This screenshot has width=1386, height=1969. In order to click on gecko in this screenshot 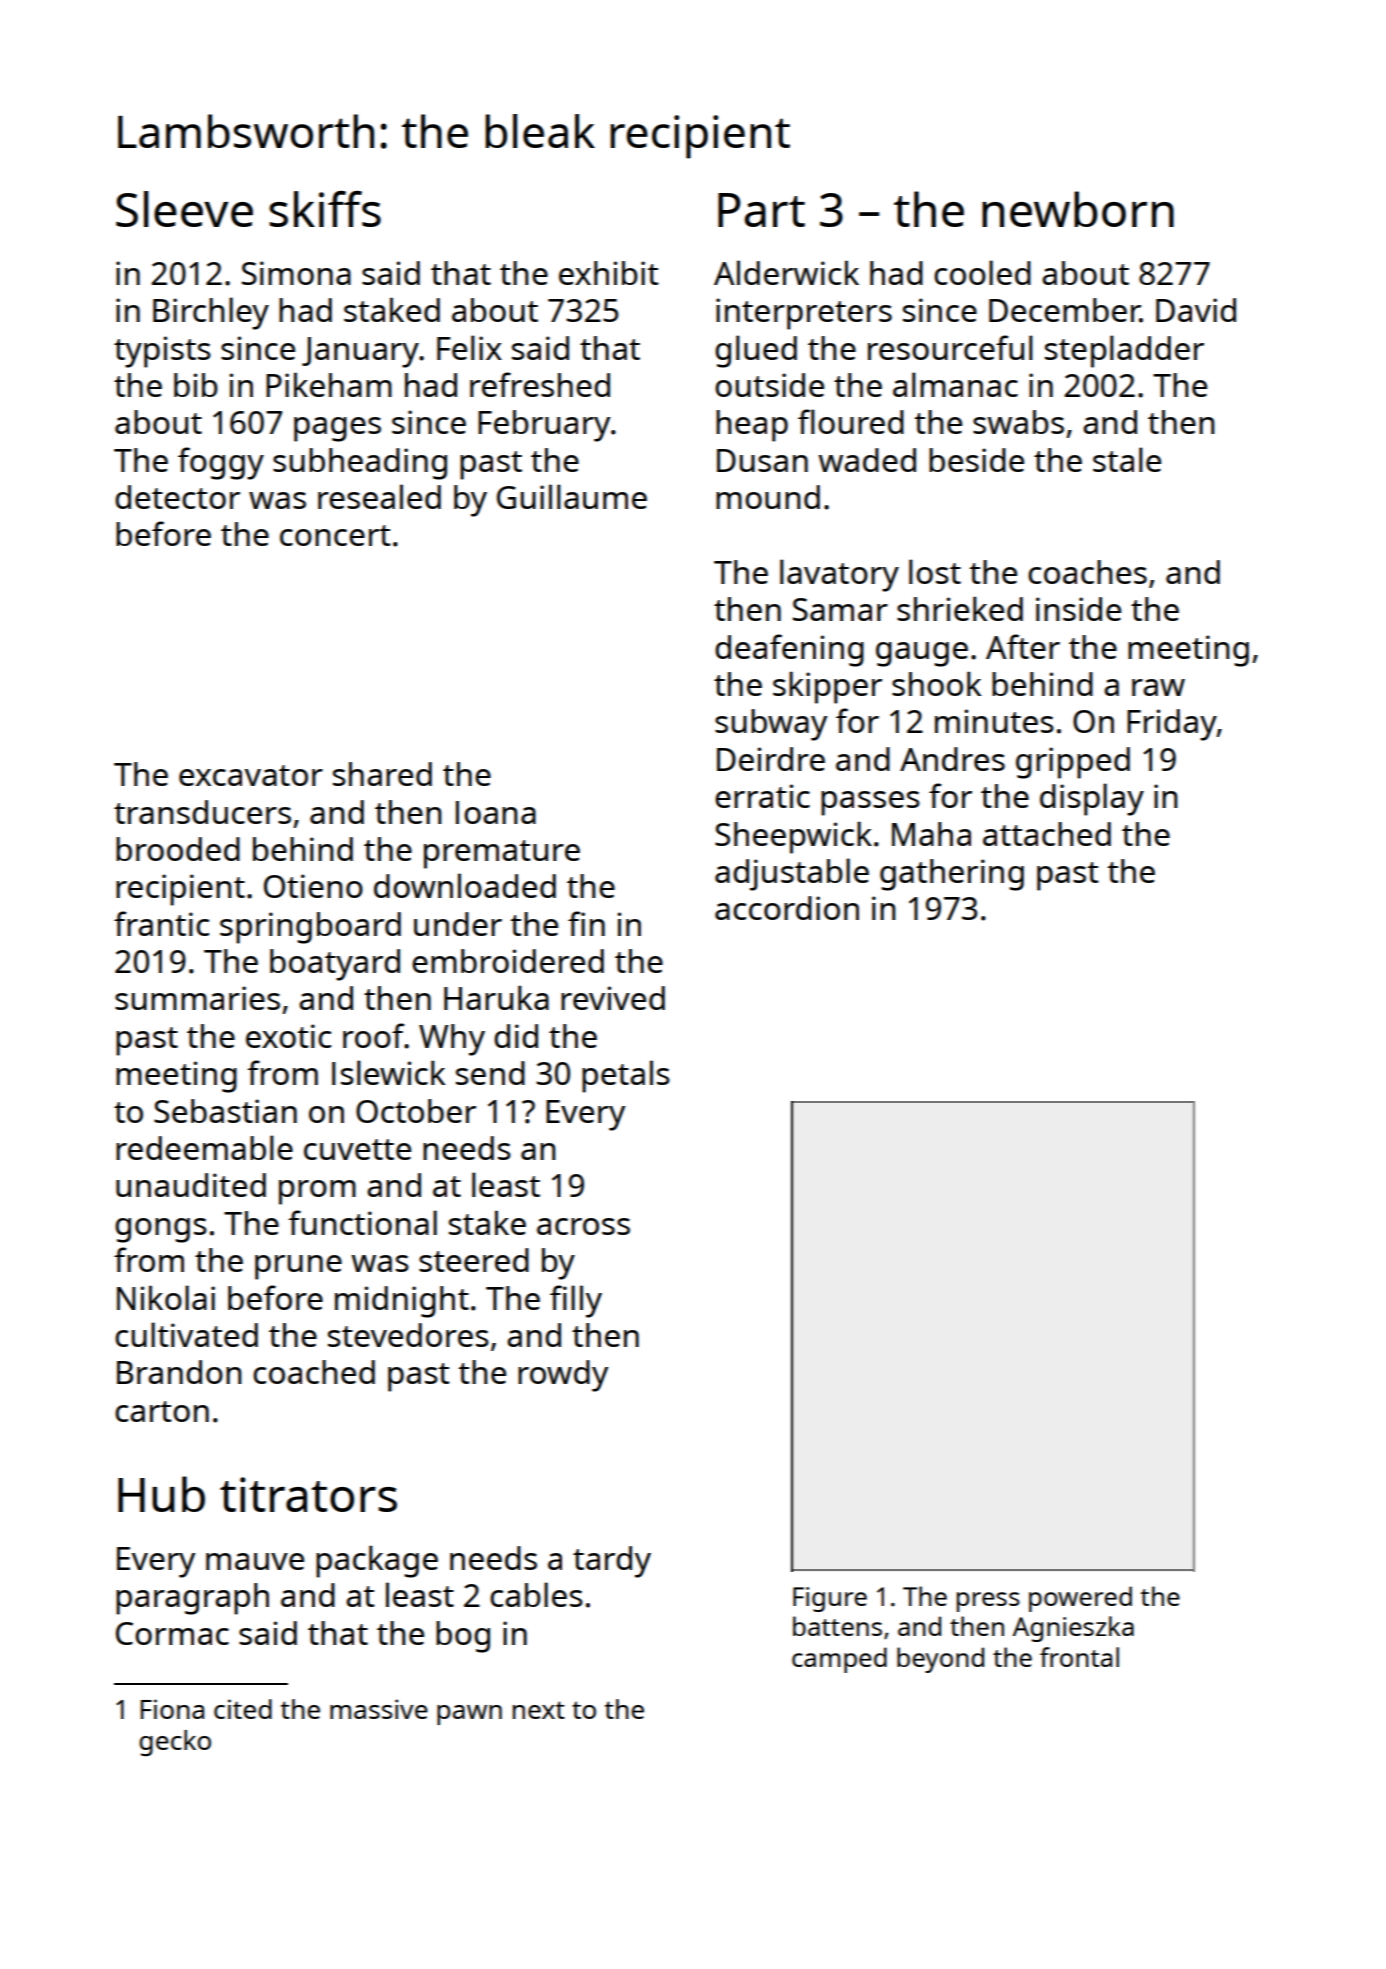, I will do `click(175, 1743)`.
